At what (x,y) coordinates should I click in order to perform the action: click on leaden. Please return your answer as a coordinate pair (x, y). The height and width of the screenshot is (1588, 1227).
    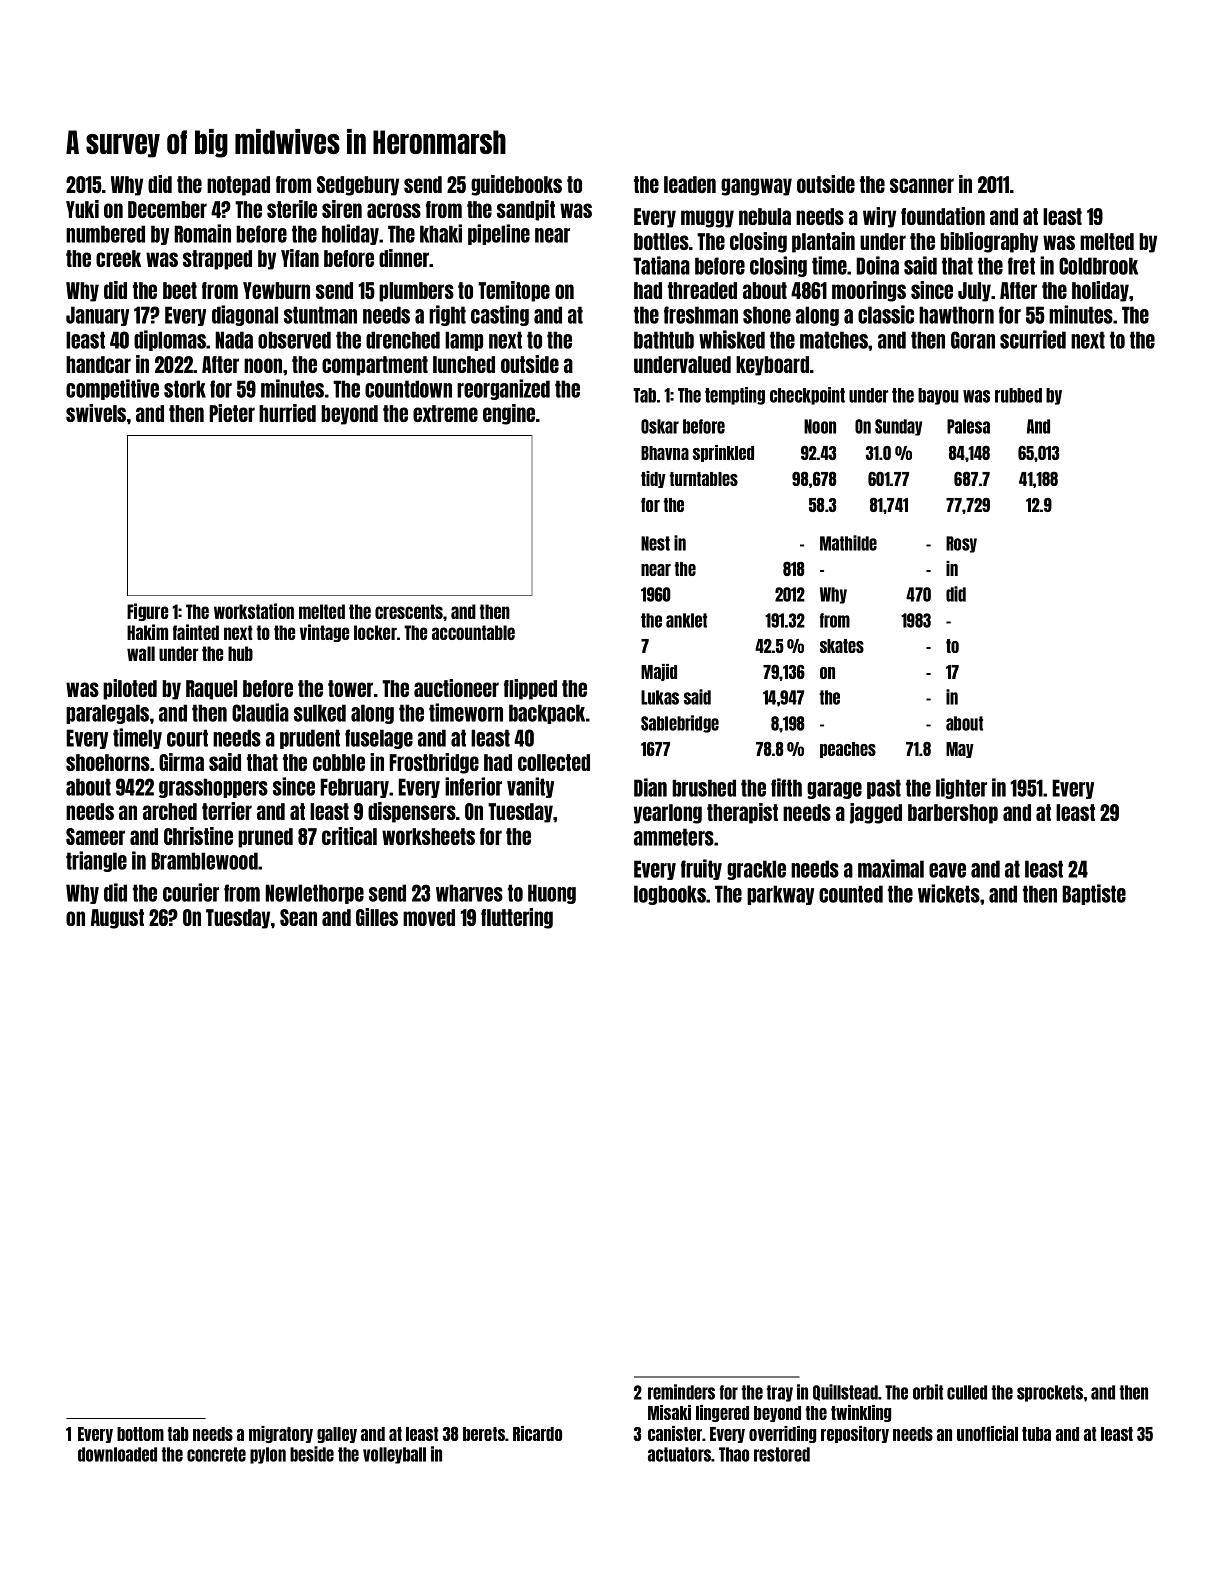
    Looking at the image, I should click on (690, 184).
